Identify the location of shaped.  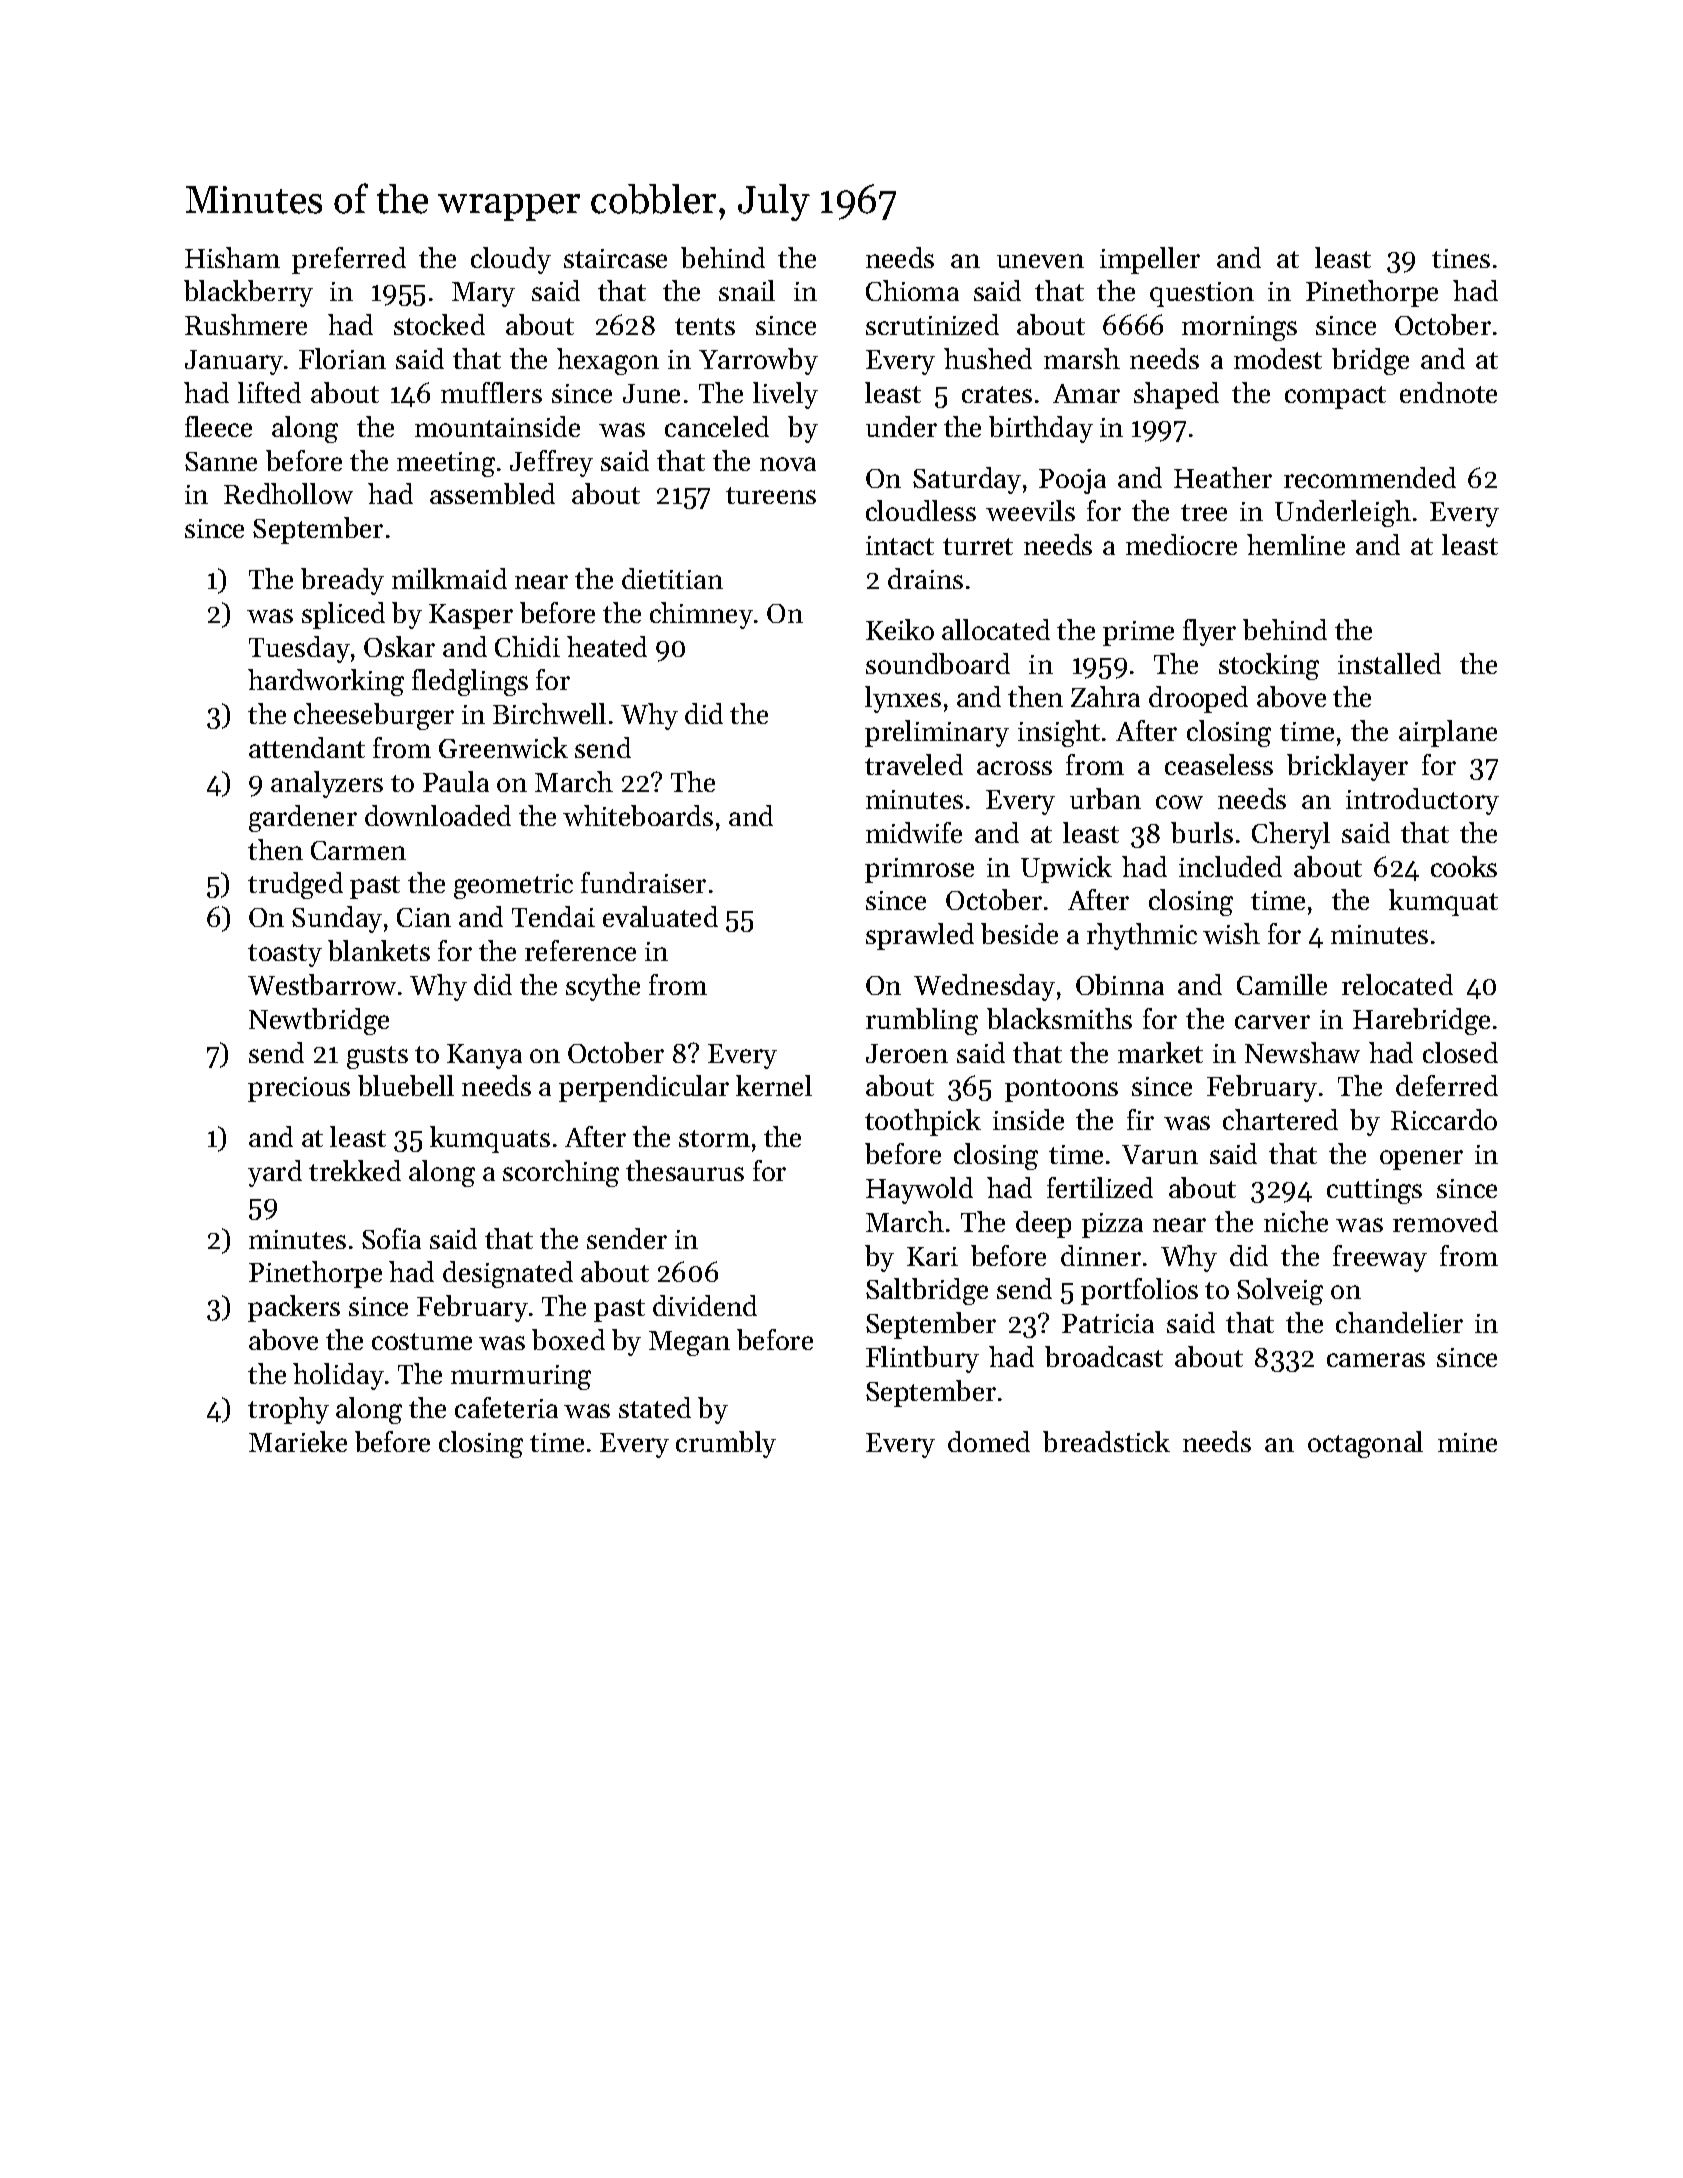
(1176, 395).
